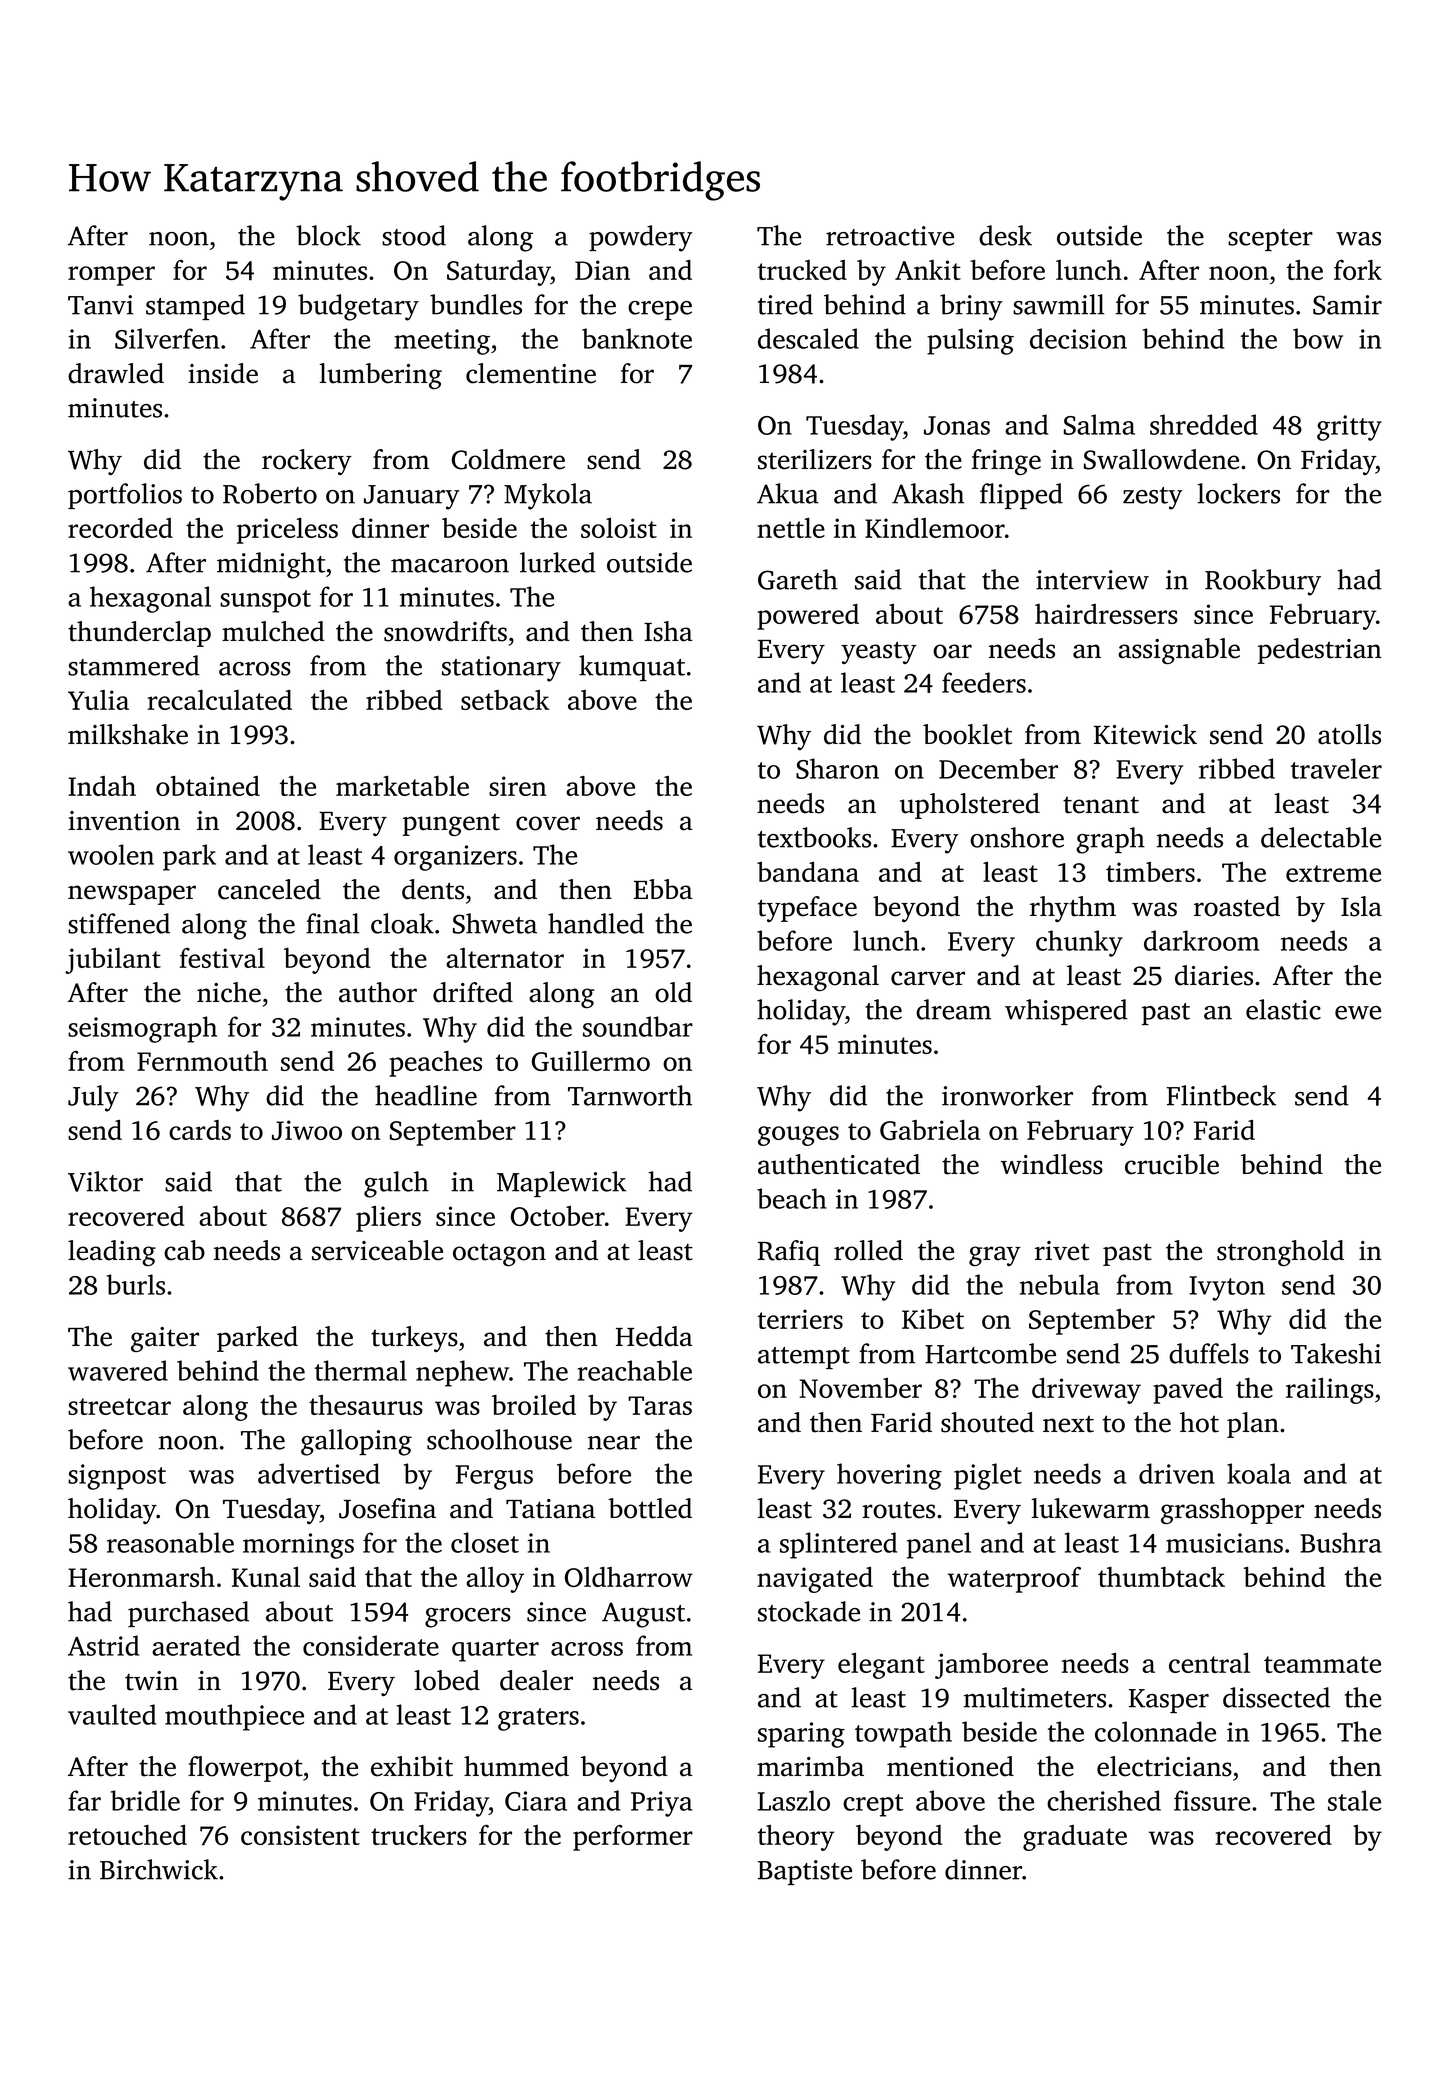  What do you see at coordinates (661, 1804) in the page?
I see `Priya` at bounding box center [661, 1804].
